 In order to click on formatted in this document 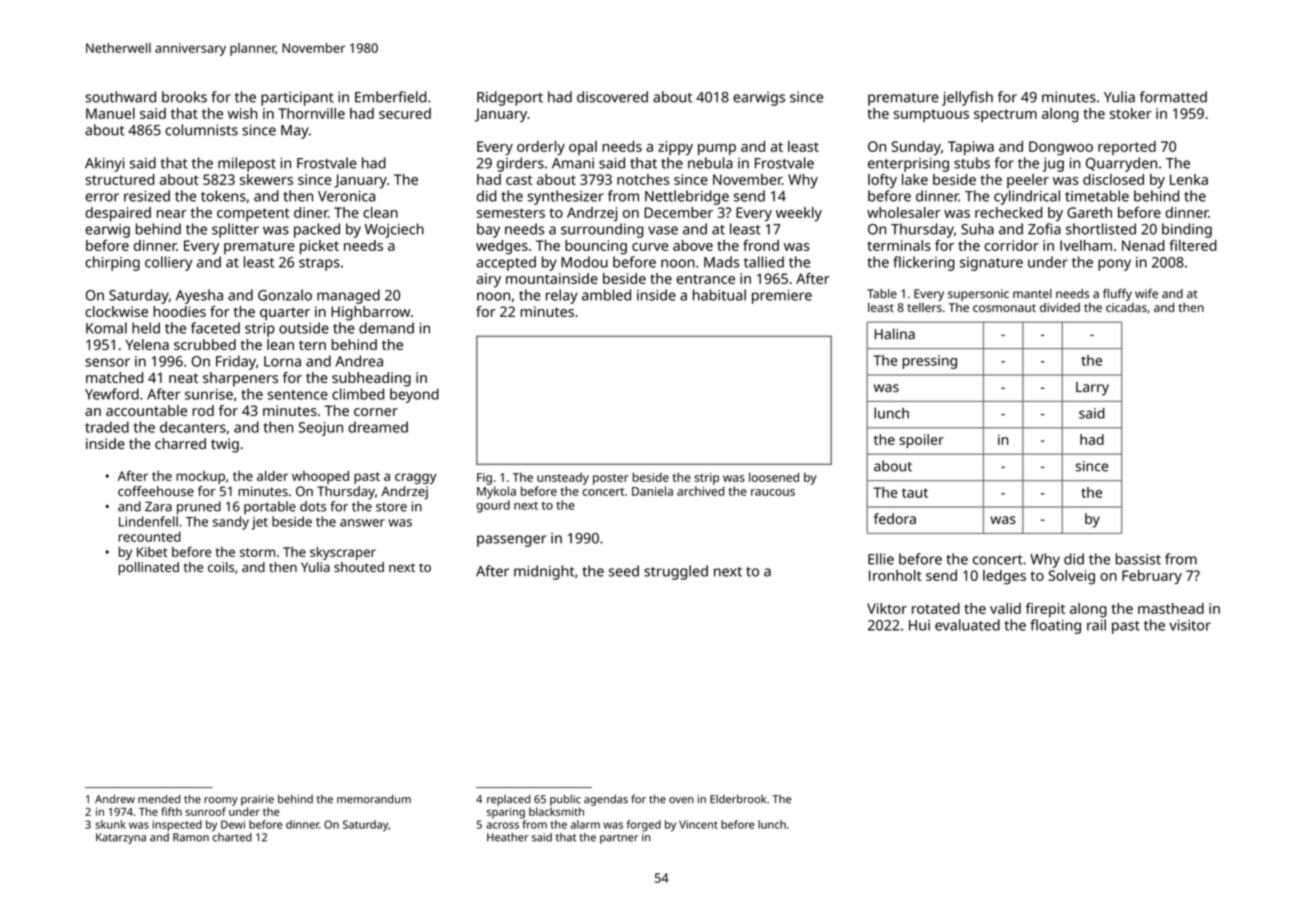, I will do `click(1173, 97)`.
